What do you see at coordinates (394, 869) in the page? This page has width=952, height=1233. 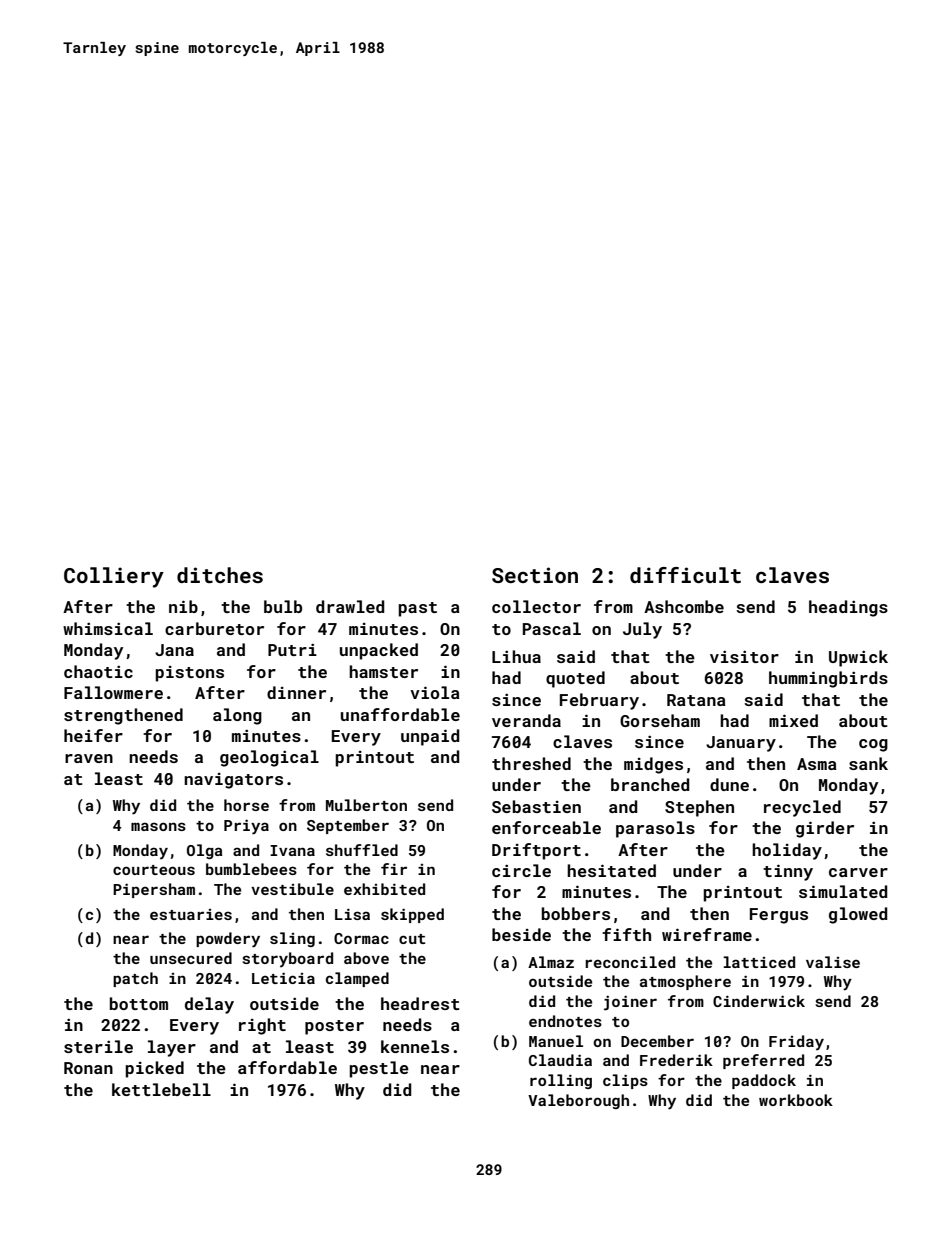 I see `fir` at bounding box center [394, 869].
